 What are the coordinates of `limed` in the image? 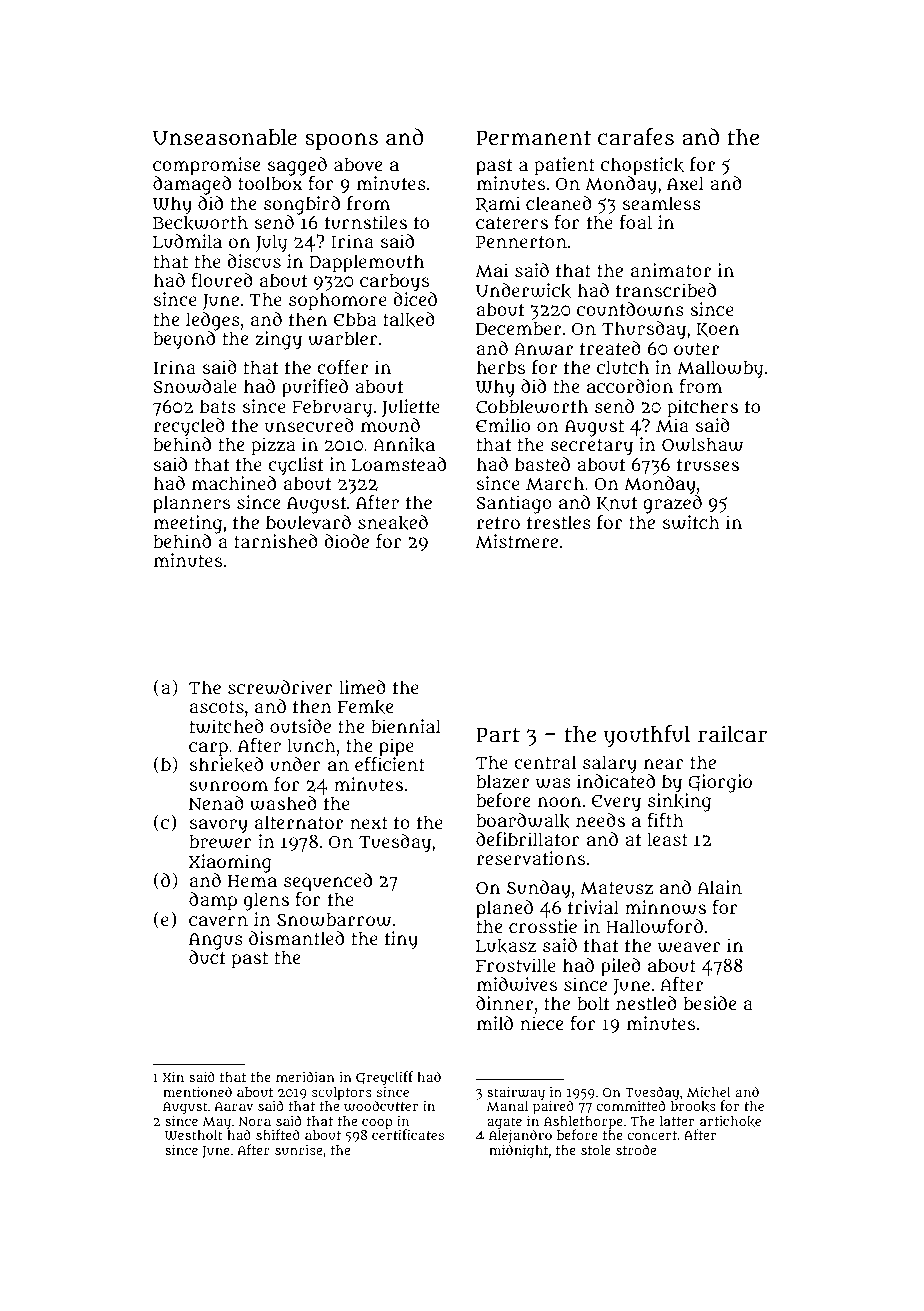 It's located at (362, 687).
